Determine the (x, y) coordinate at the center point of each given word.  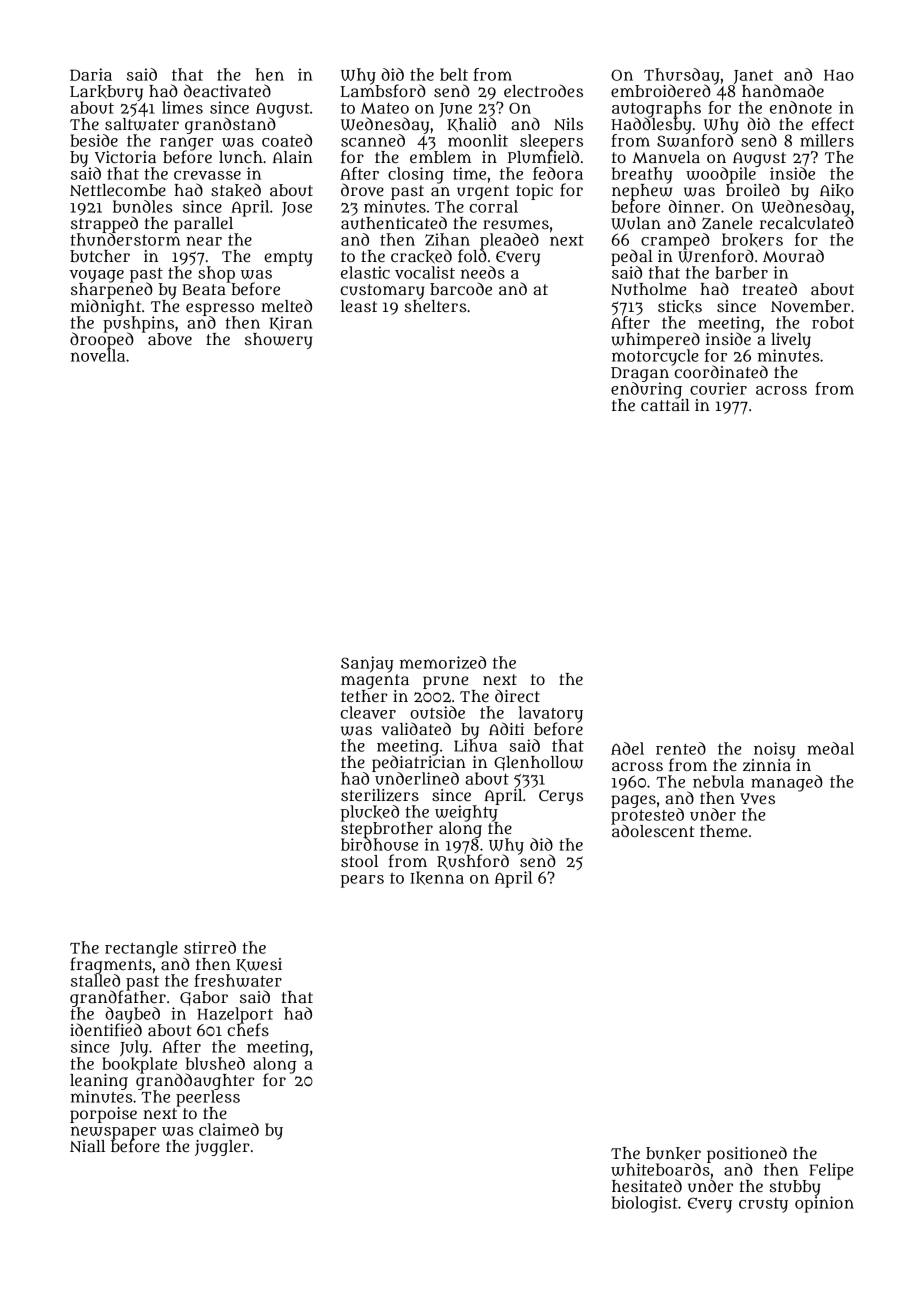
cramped (675, 241)
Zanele (727, 223)
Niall (87, 1146)
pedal (632, 257)
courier (718, 388)
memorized (443, 662)
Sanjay (367, 664)
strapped (104, 224)
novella (98, 355)
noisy (775, 750)
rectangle (141, 949)
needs (483, 272)
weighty (466, 813)
